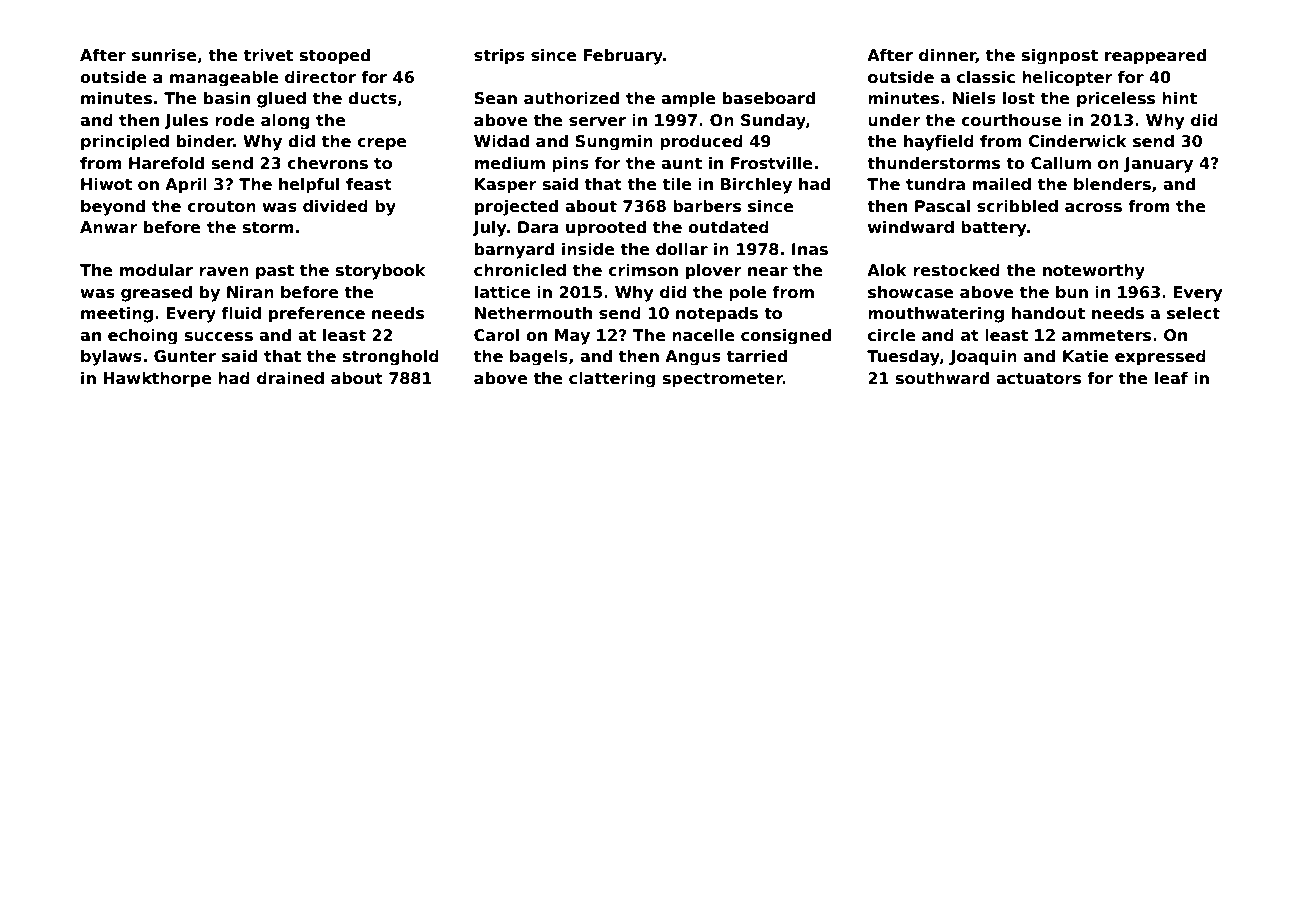 This document has width=1308, height=924. I want to click on Hawkthorpe, so click(157, 380).
